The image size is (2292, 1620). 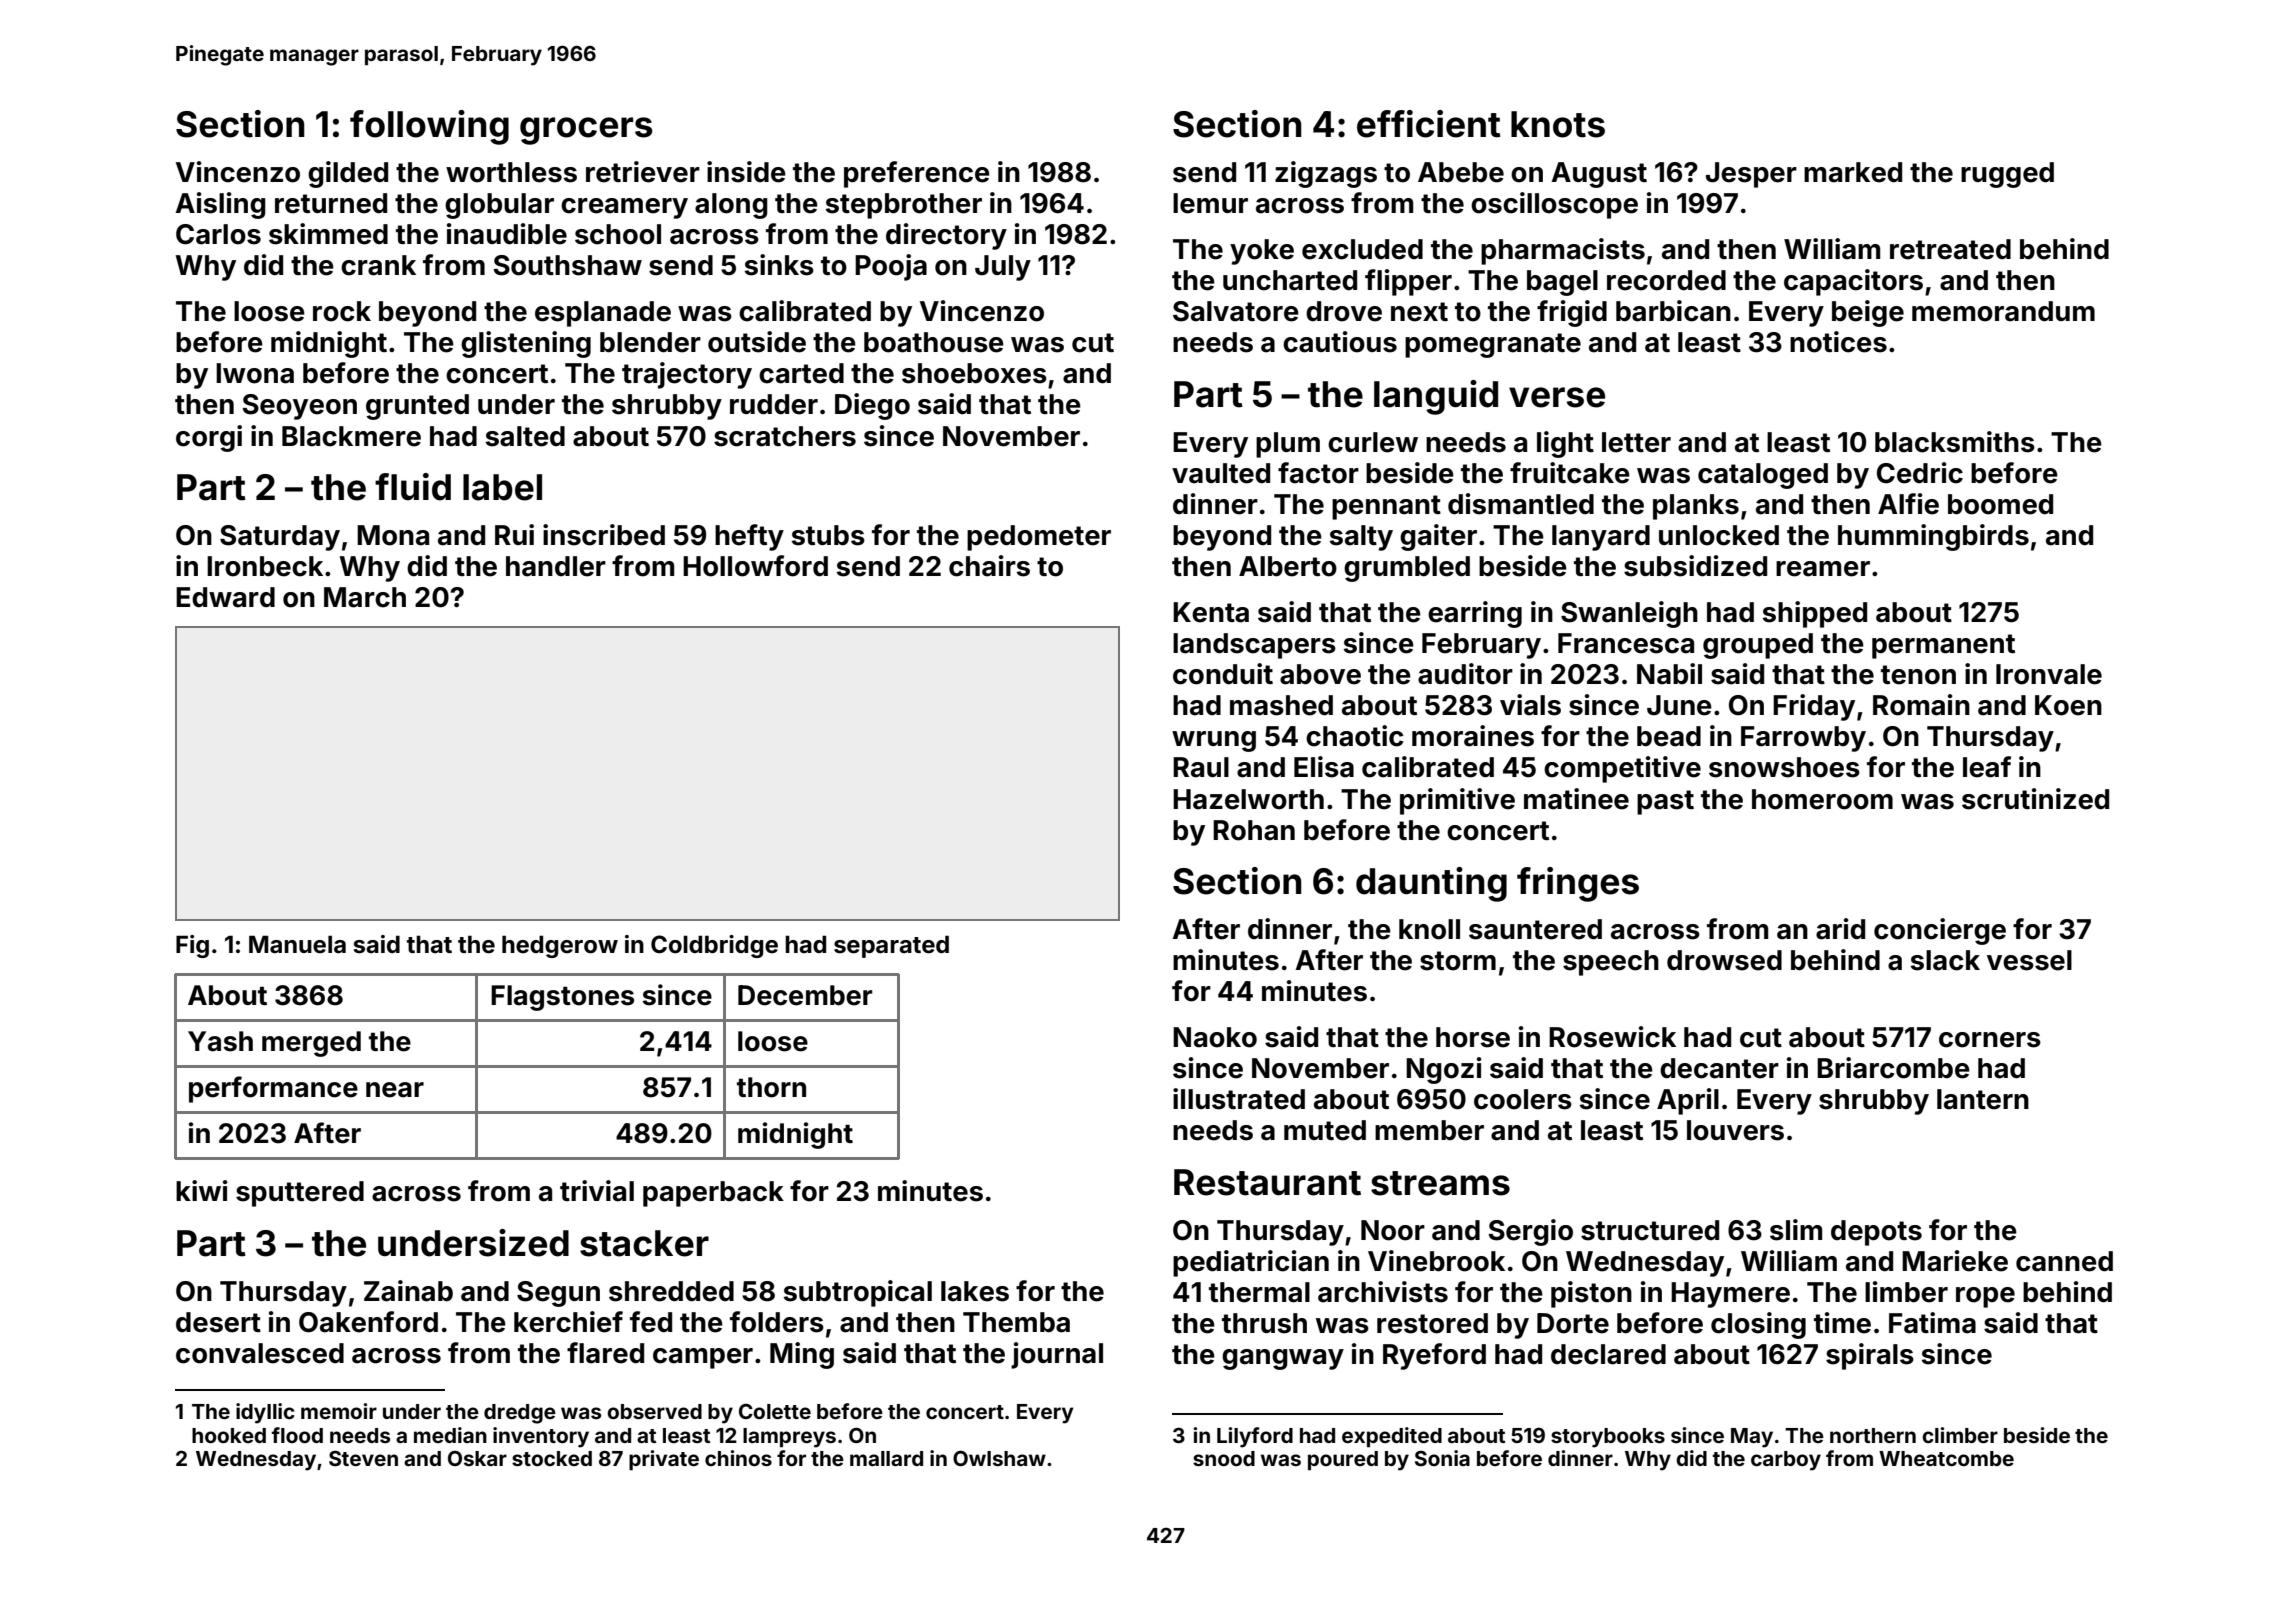 I want to click on plum, so click(x=1288, y=445).
